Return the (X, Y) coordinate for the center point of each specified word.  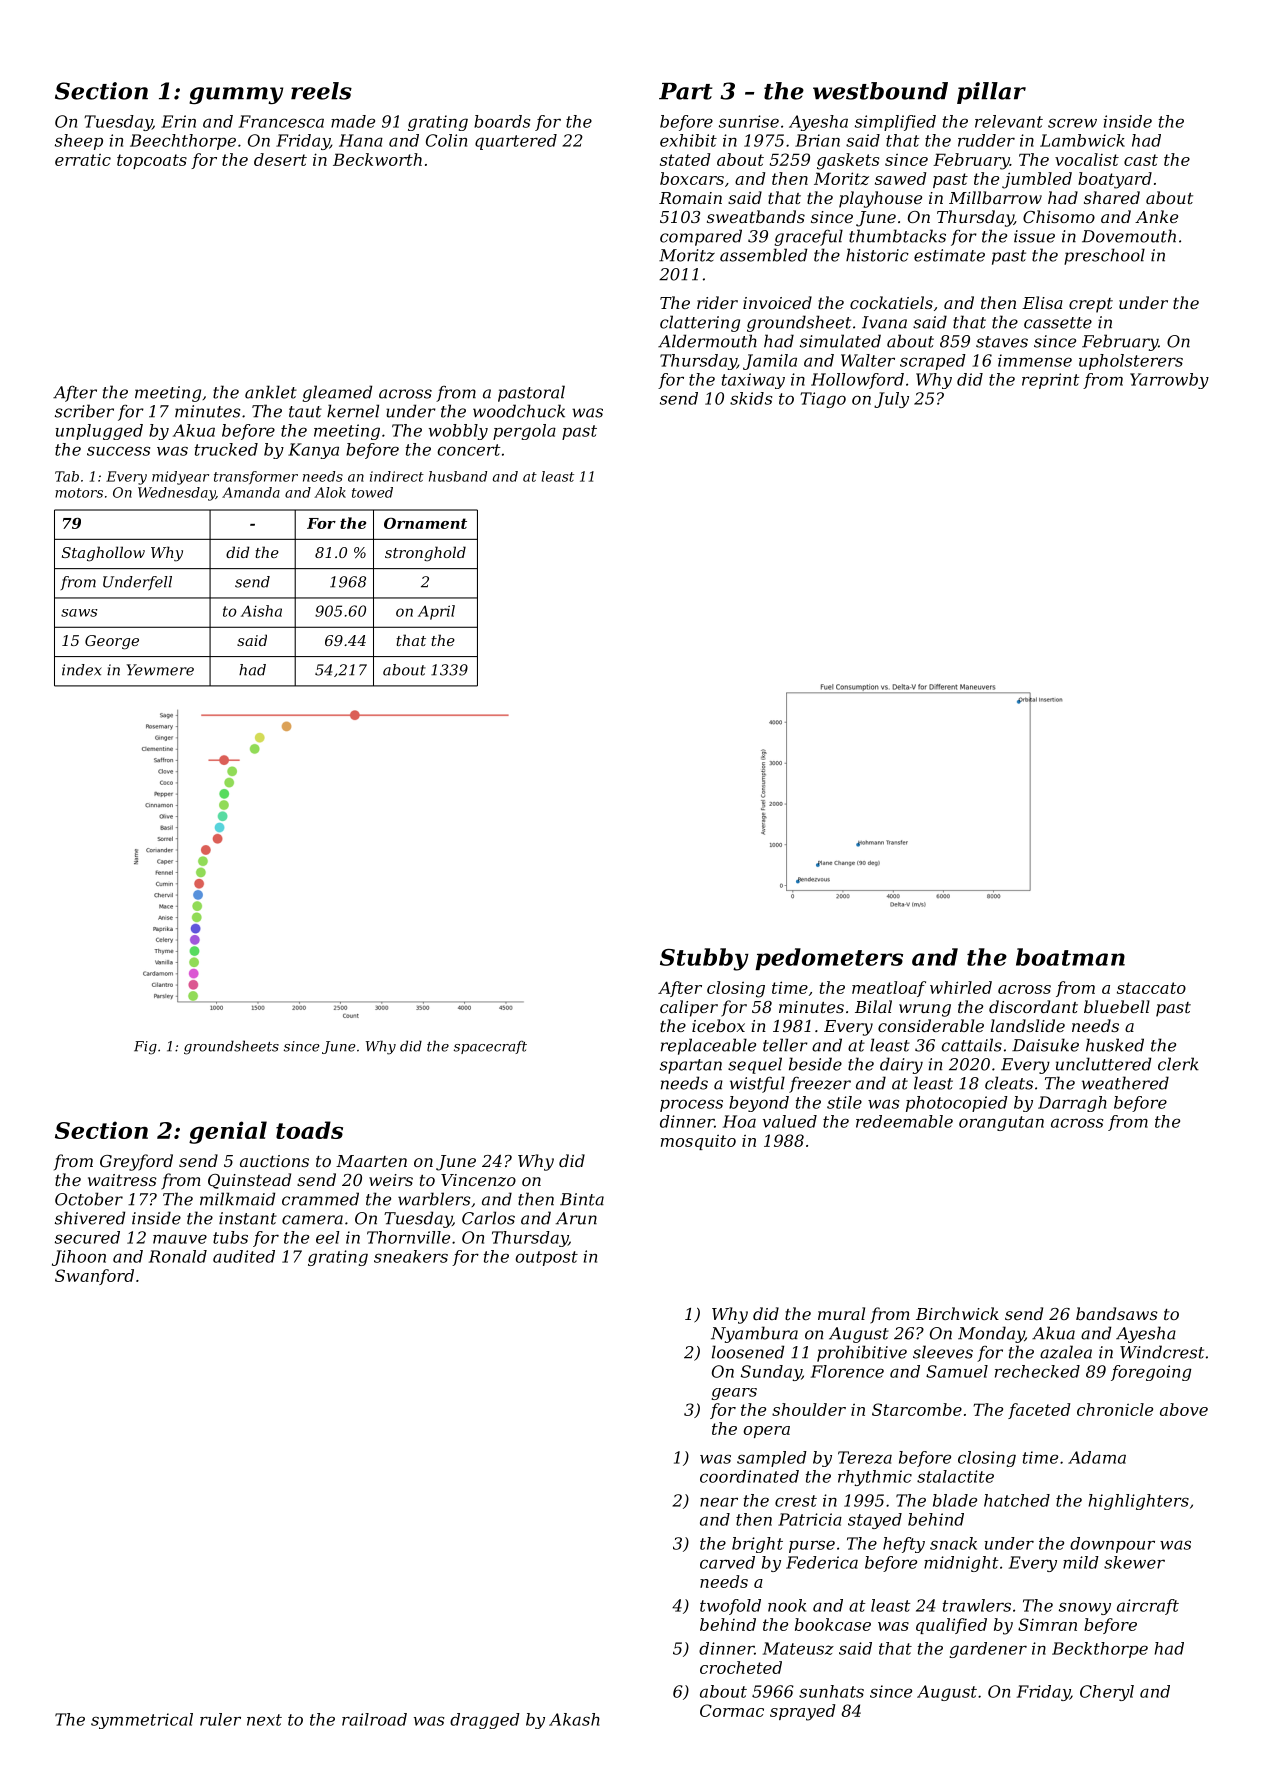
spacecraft (490, 1047)
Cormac (732, 1710)
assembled (763, 255)
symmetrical (142, 1721)
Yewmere (160, 670)
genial (228, 1132)
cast (1141, 160)
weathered (1125, 1083)
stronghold (425, 553)
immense (1035, 360)
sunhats (831, 1691)
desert (280, 159)
